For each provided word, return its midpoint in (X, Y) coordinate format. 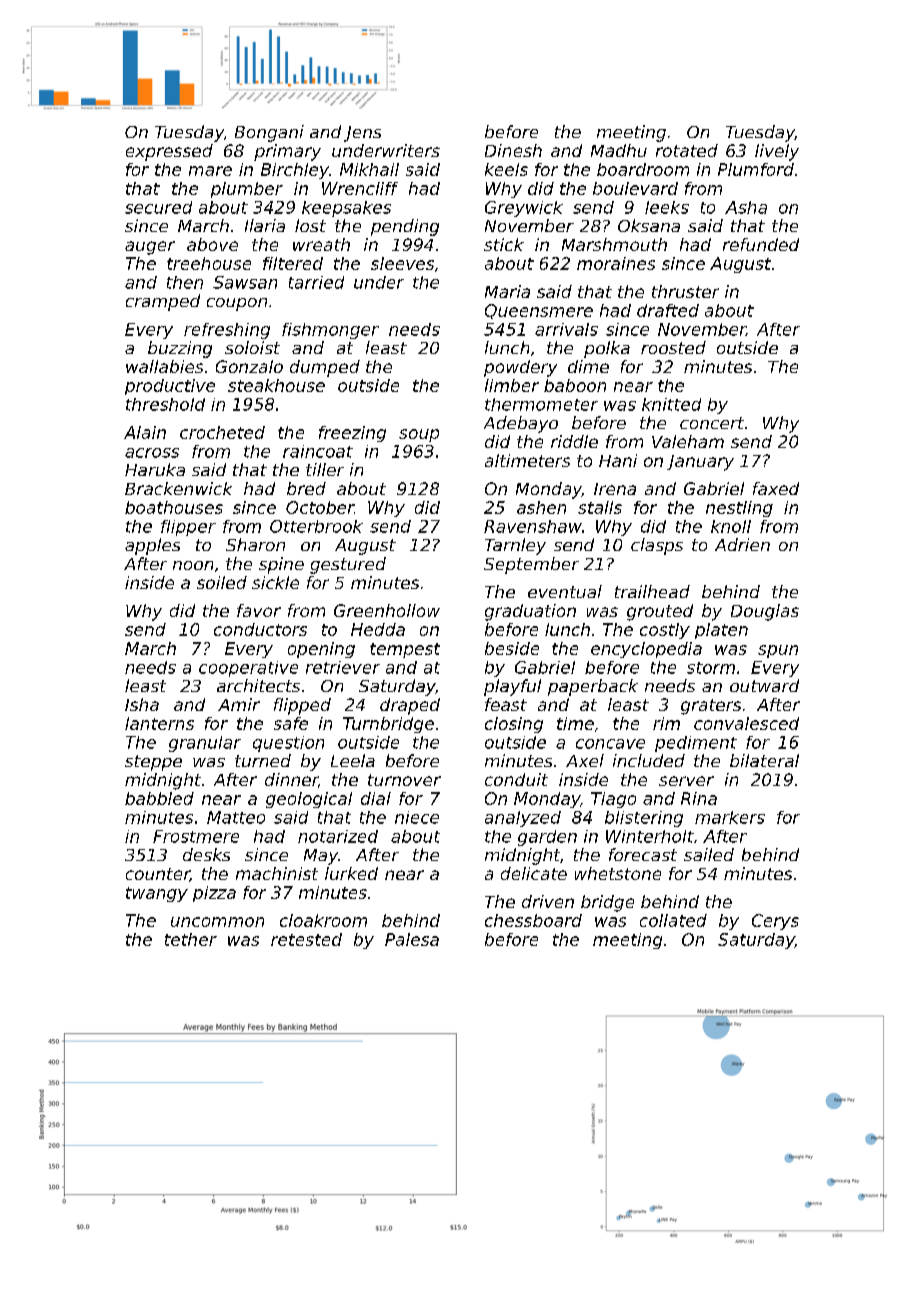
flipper (188, 528)
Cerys (775, 922)
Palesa (412, 939)
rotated (687, 150)
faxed (776, 488)
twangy (157, 894)
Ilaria (265, 225)
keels (506, 169)
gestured (348, 565)
